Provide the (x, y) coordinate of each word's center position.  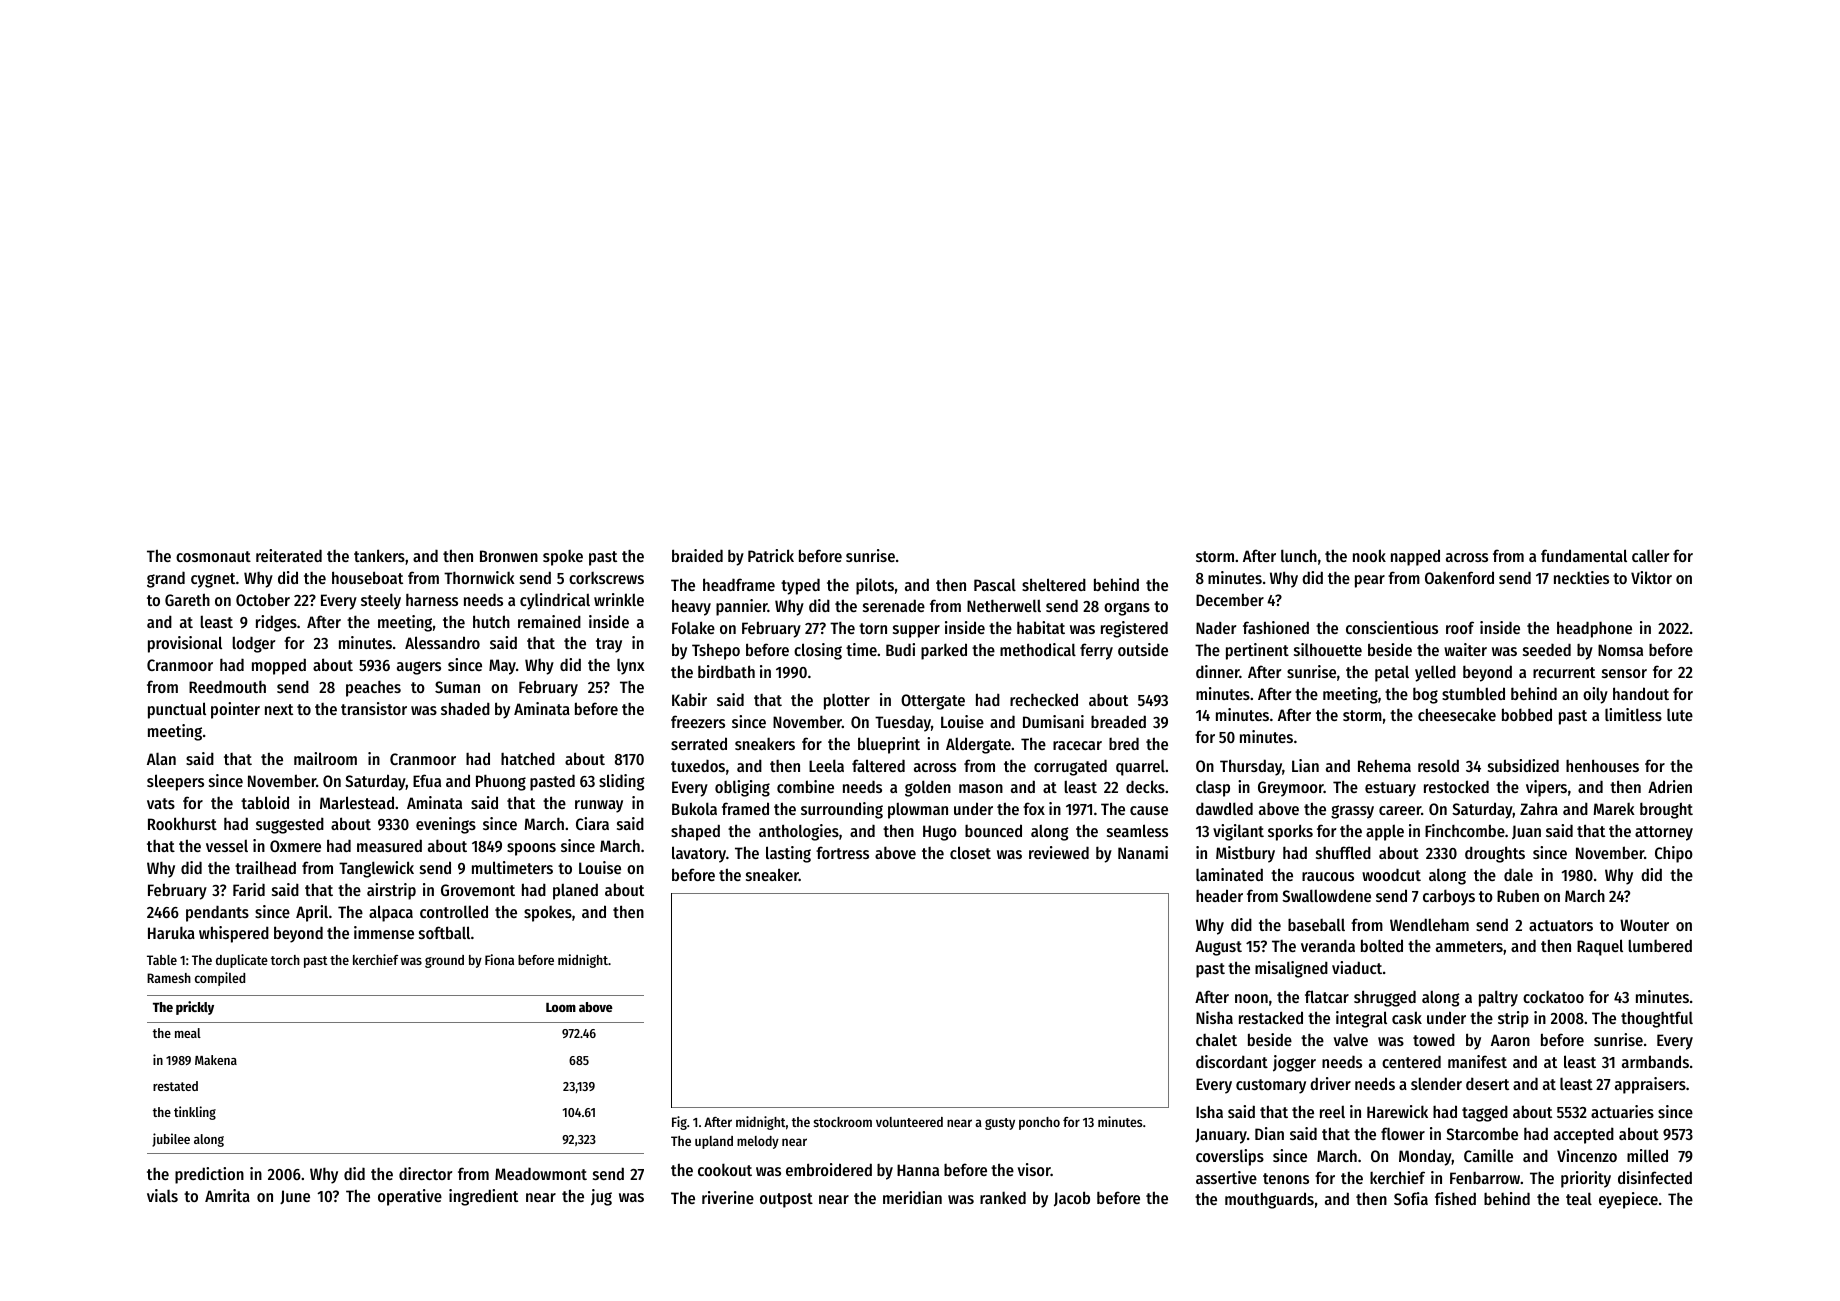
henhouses (1602, 765)
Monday (1425, 1157)
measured (389, 845)
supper (916, 631)
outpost (786, 1200)
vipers (1546, 788)
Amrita (227, 1195)
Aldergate (978, 745)
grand (166, 579)
